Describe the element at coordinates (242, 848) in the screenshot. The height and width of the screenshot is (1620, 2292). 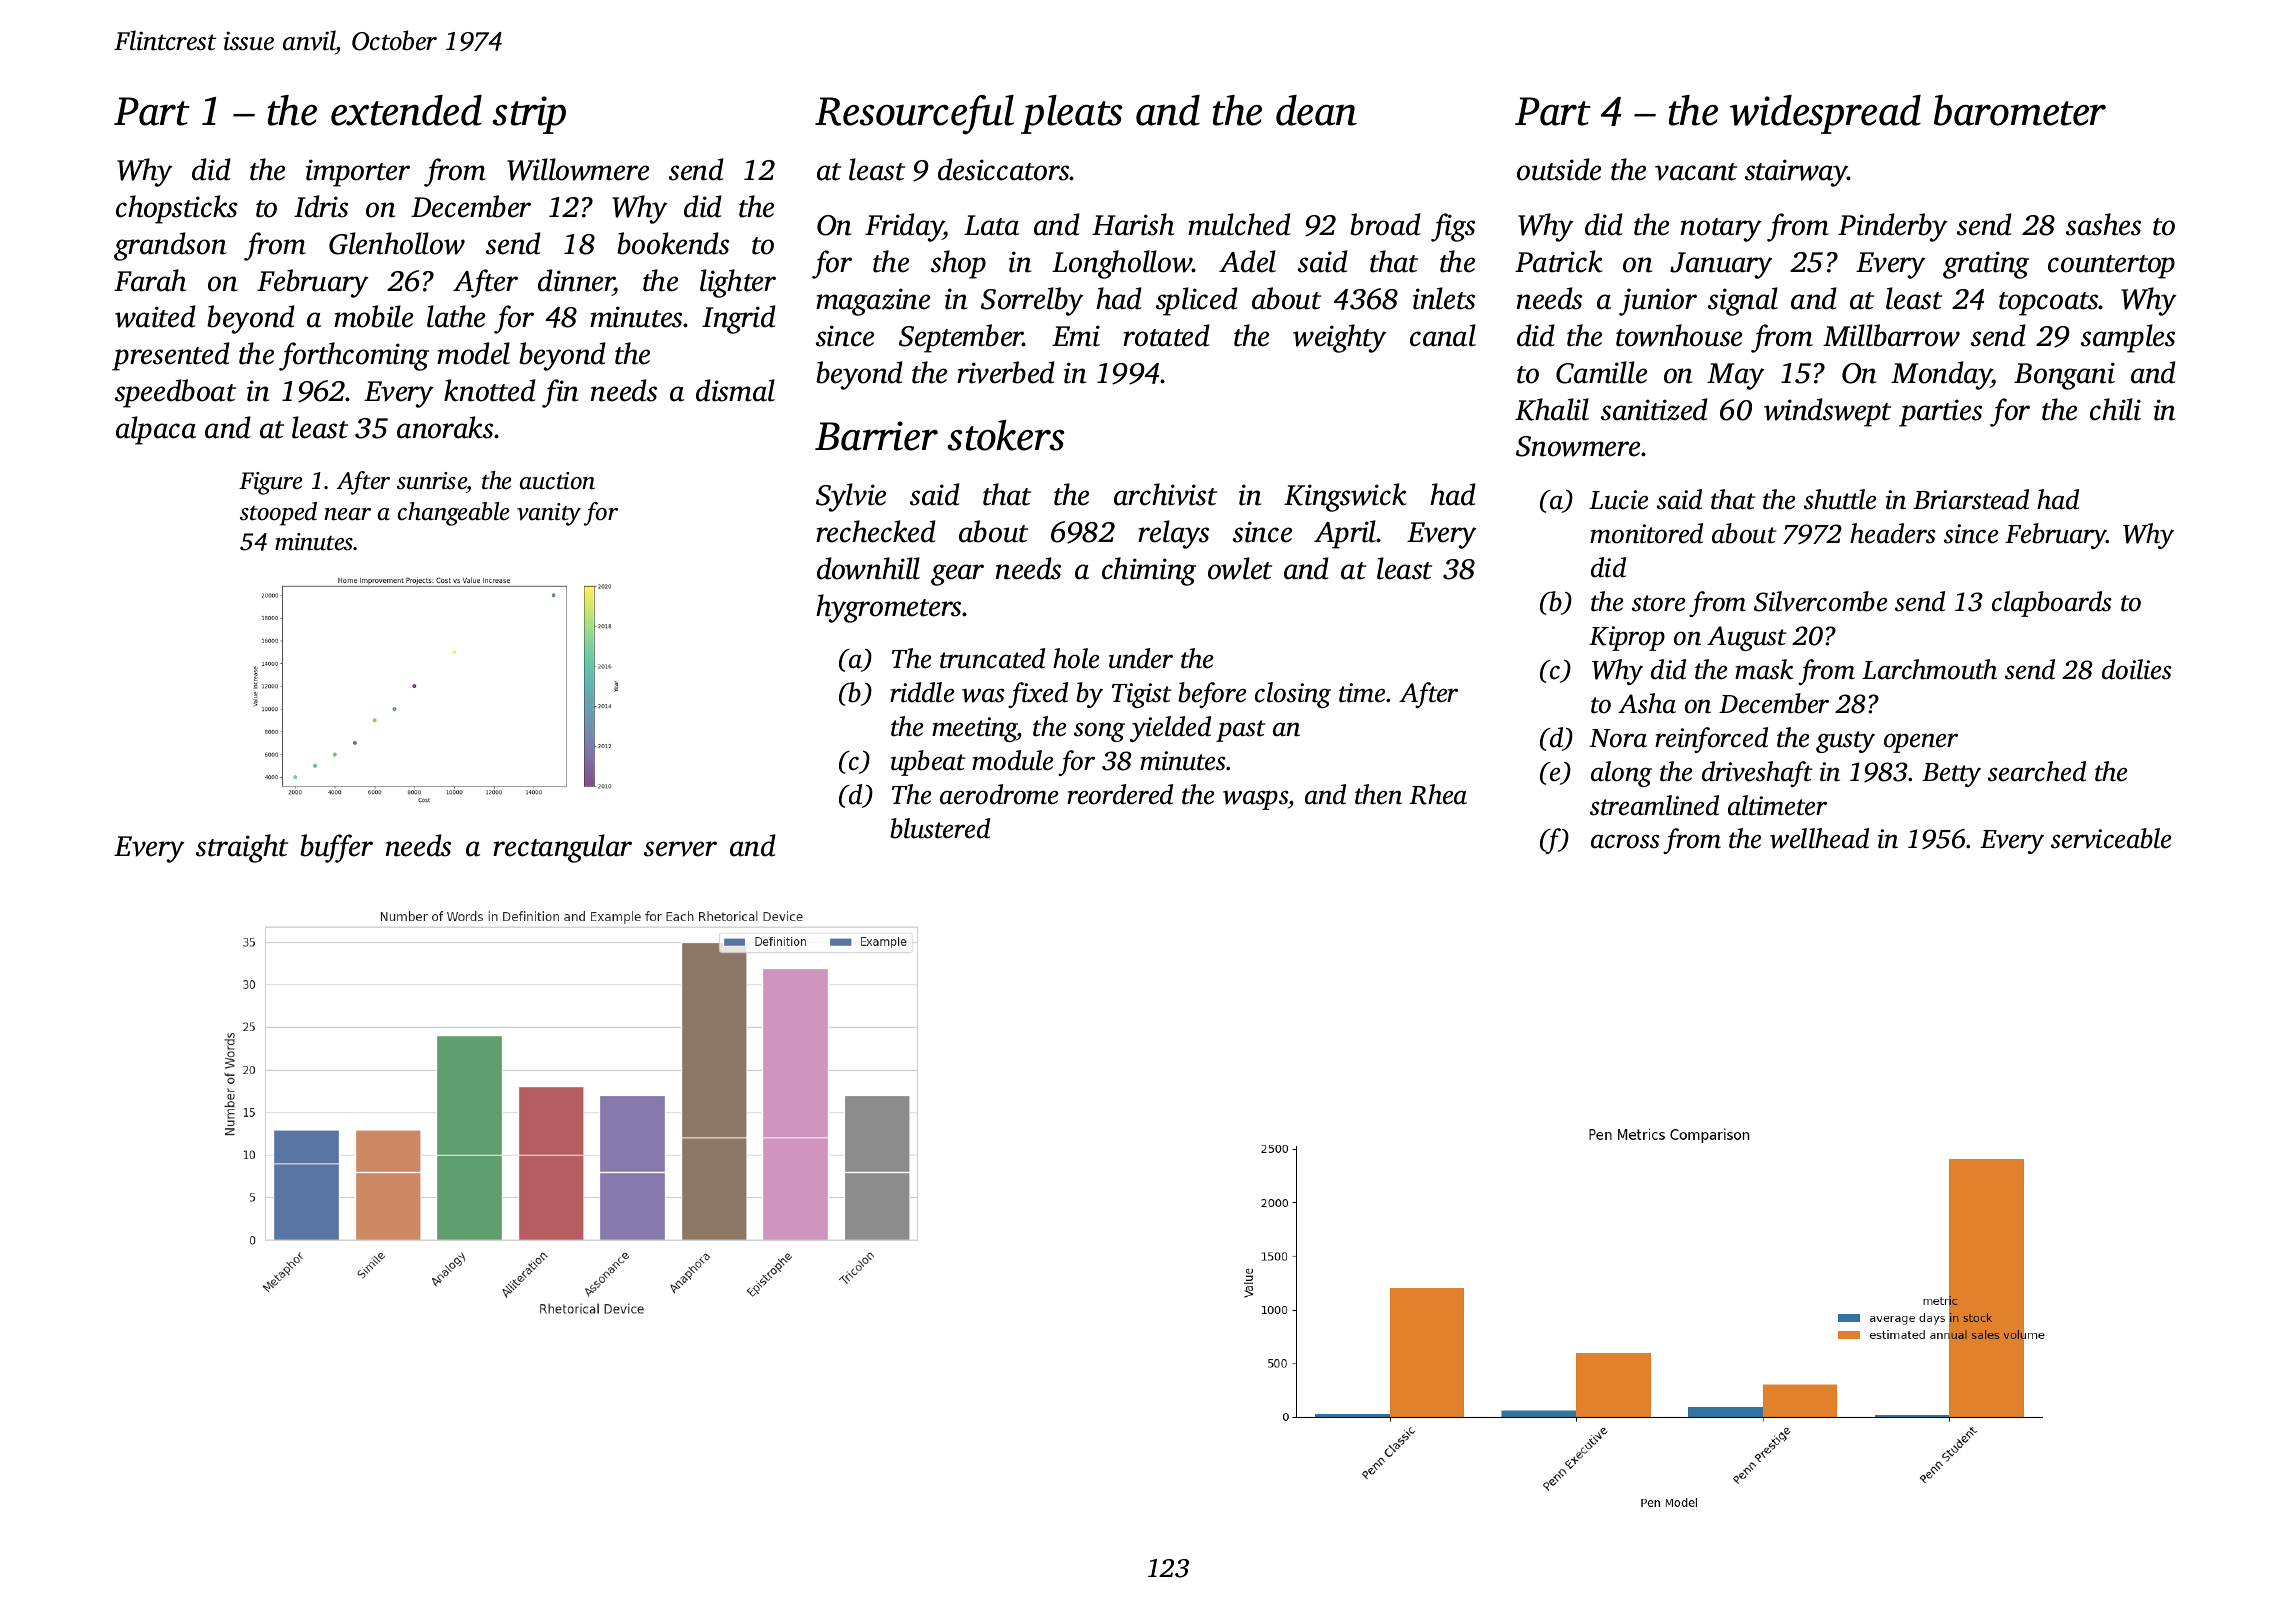
I see `straight` at that location.
